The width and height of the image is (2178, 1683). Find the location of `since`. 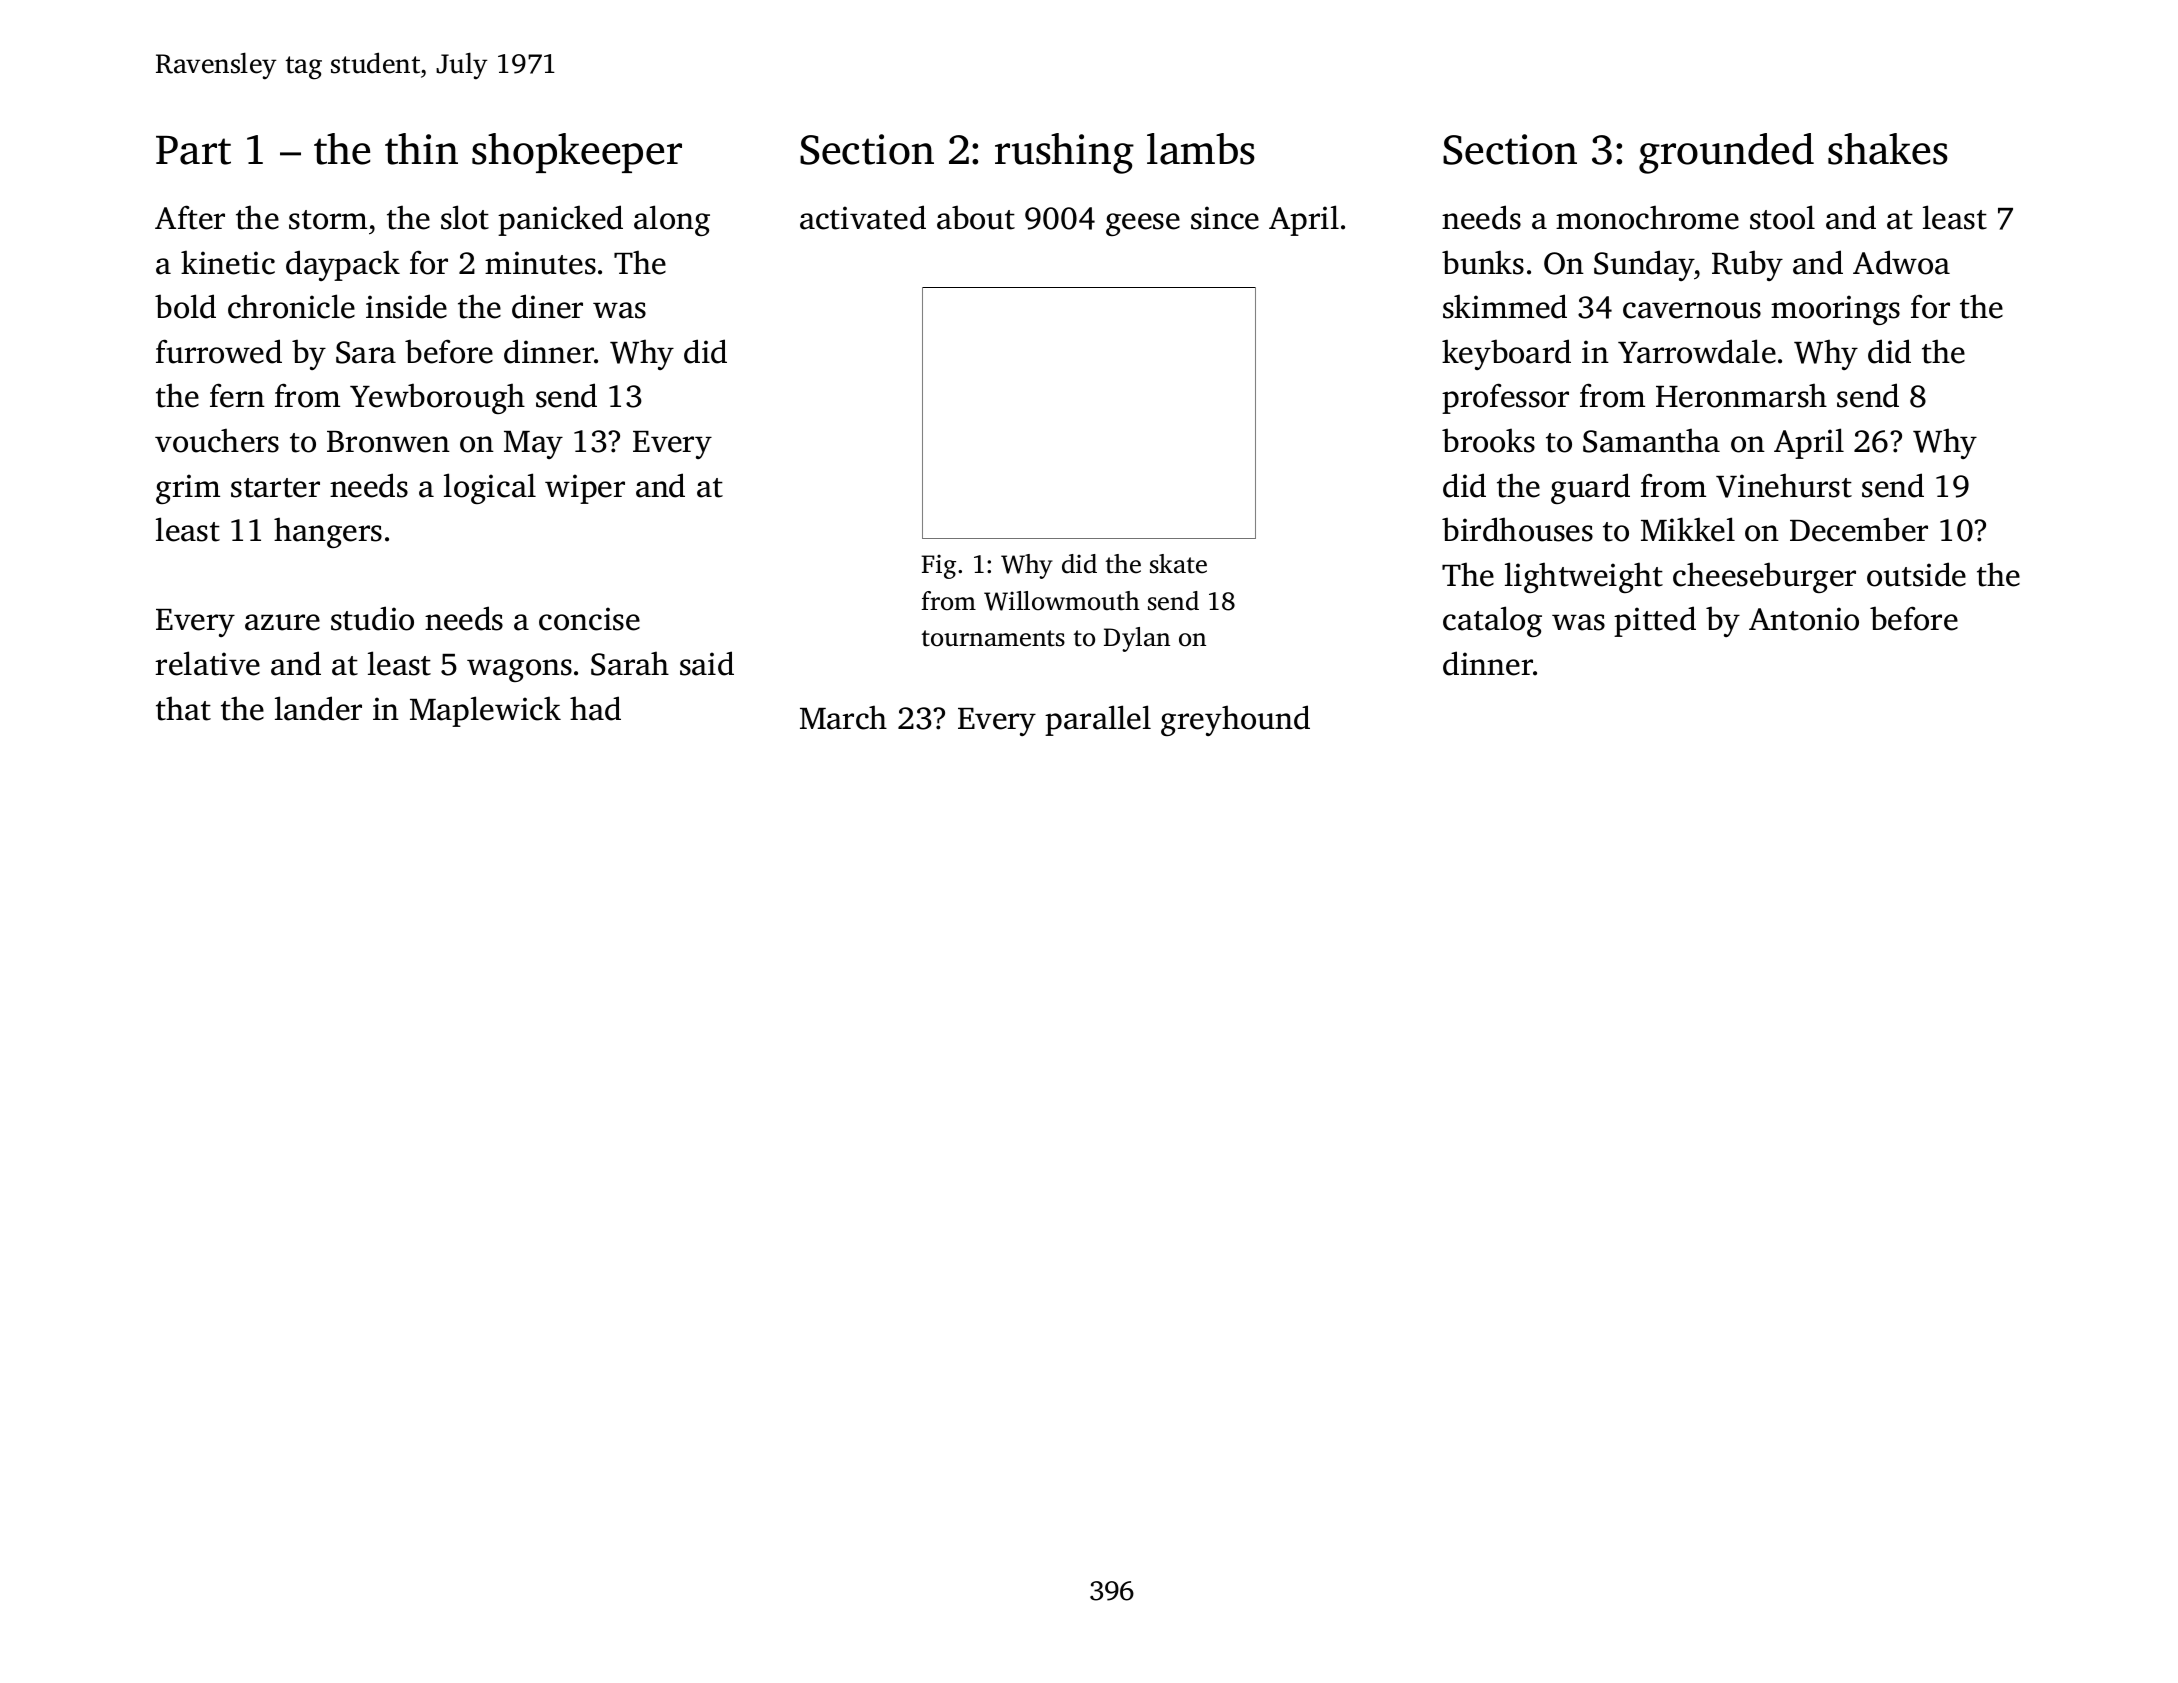

since is located at coordinates (1225, 218).
